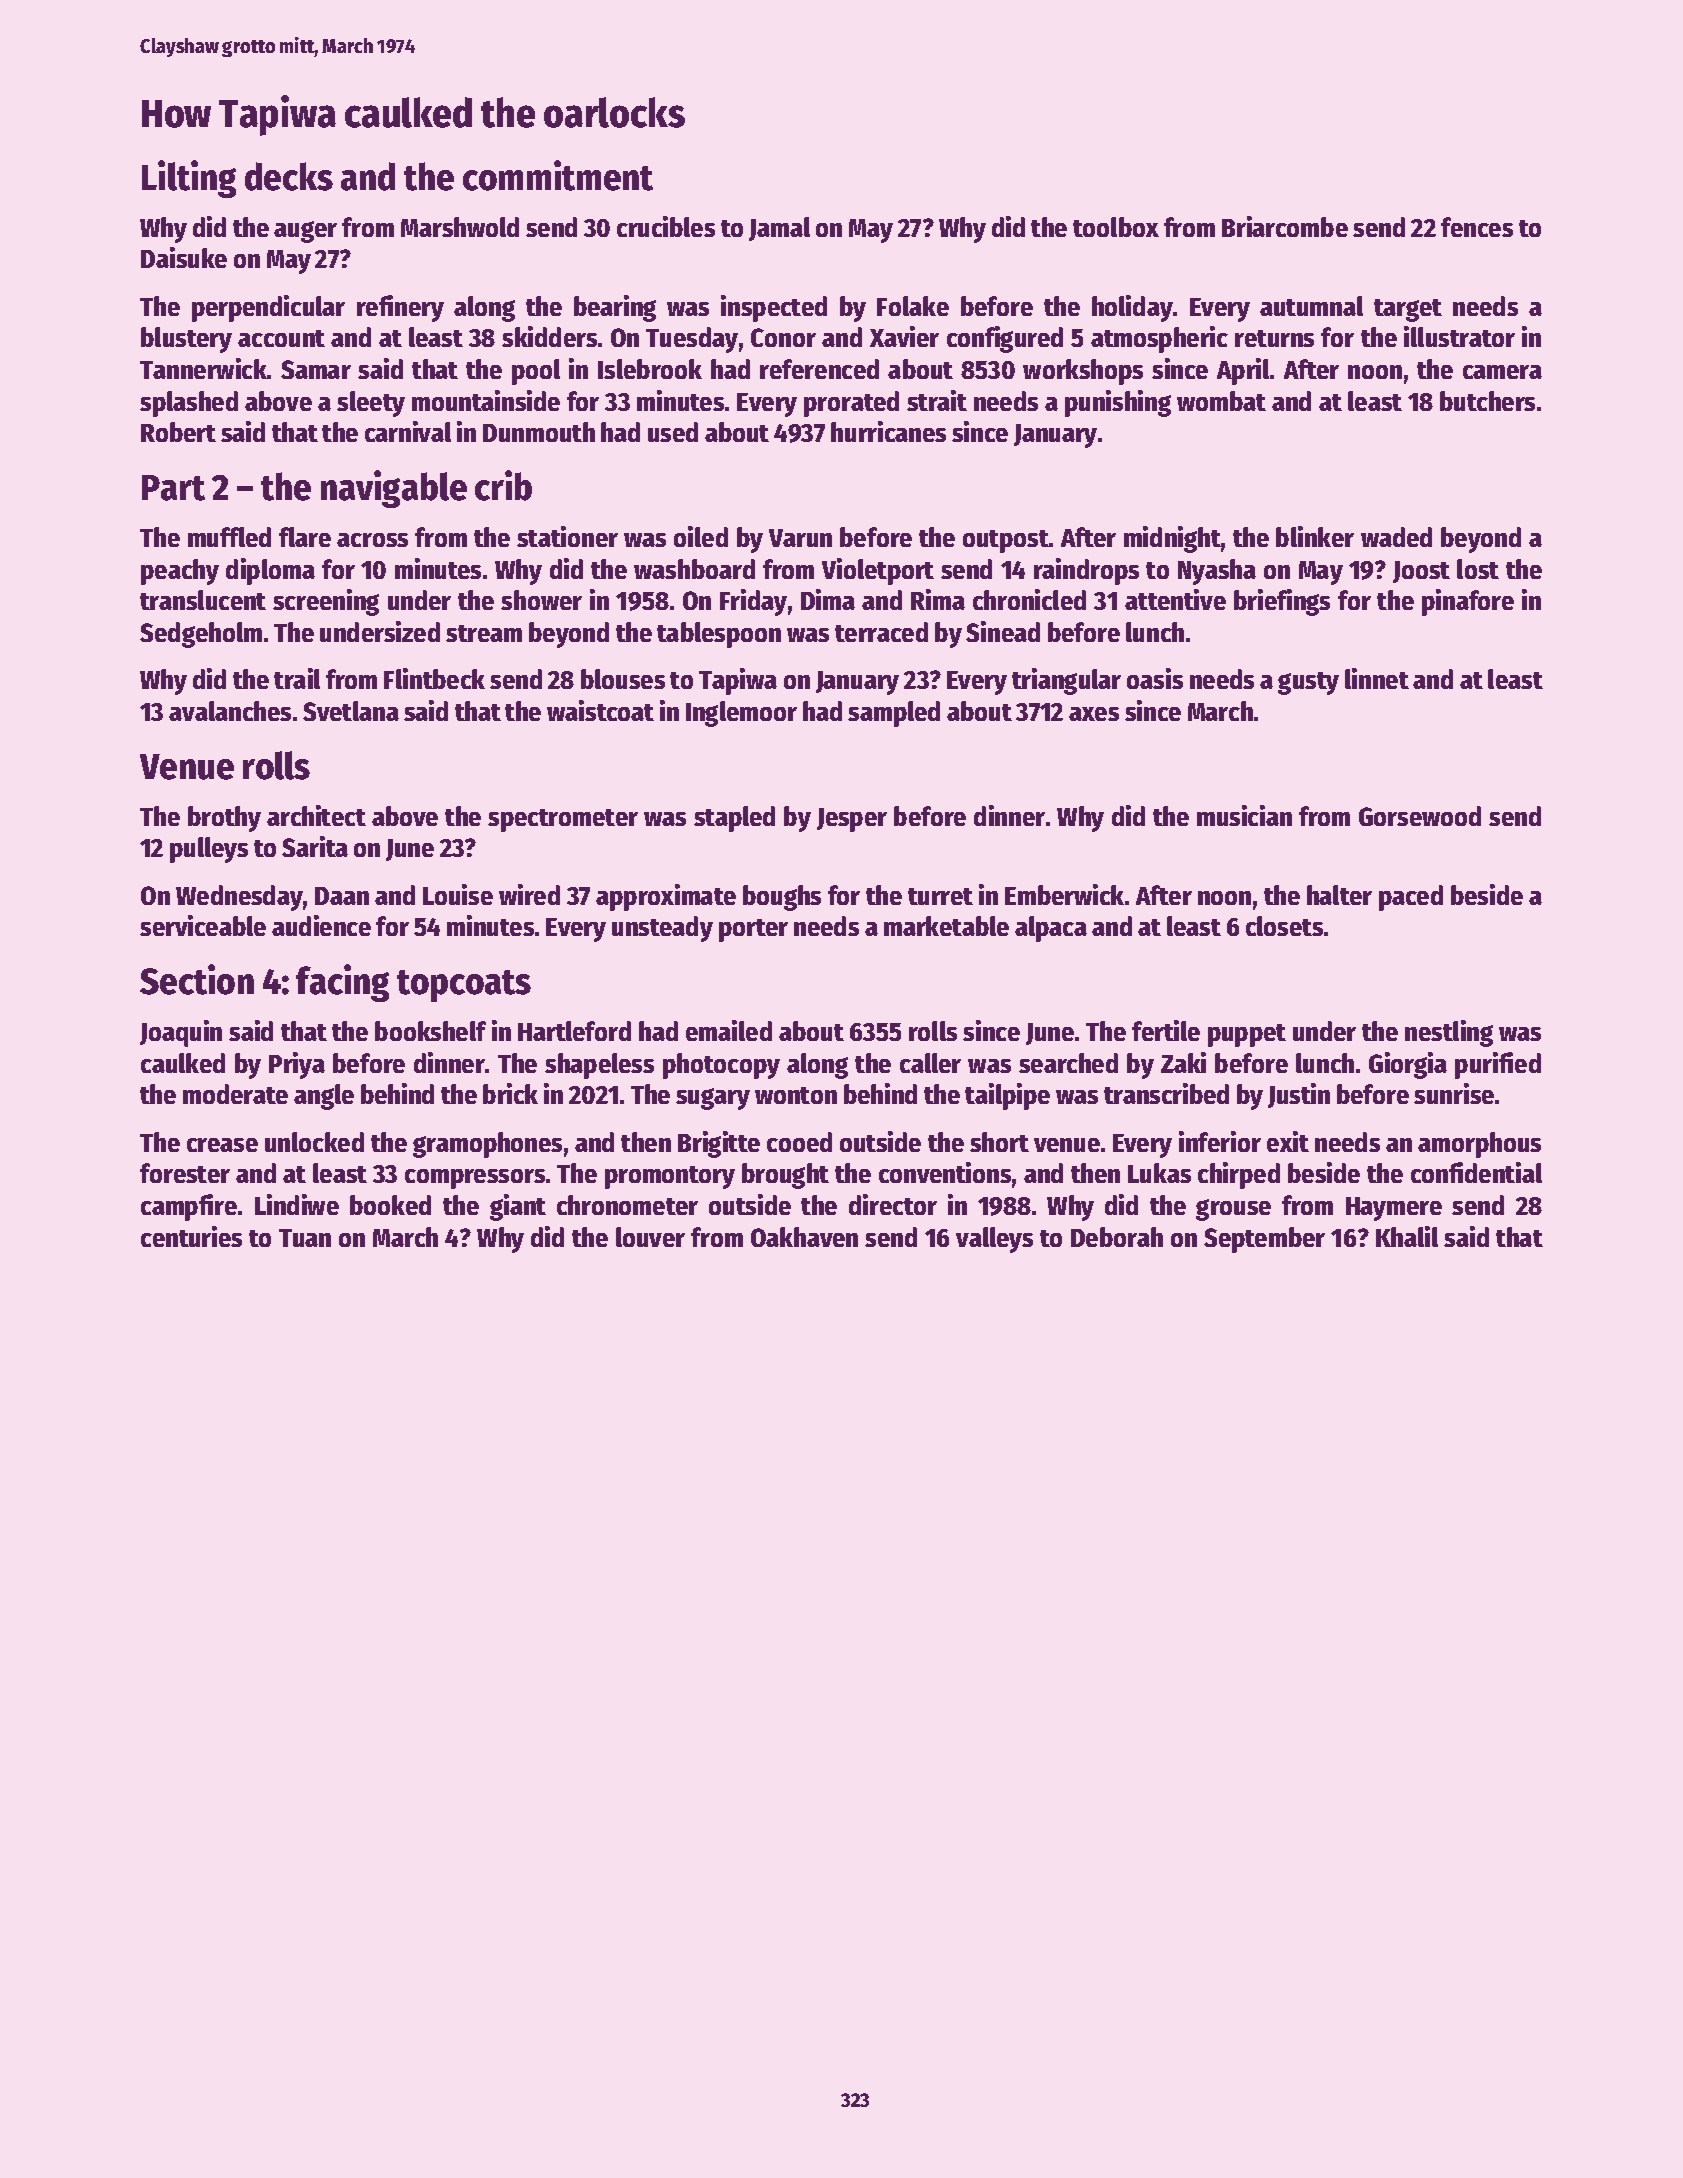 The height and width of the document is (2178, 1683). What do you see at coordinates (191, 1236) in the document?
I see `centuries` at bounding box center [191, 1236].
